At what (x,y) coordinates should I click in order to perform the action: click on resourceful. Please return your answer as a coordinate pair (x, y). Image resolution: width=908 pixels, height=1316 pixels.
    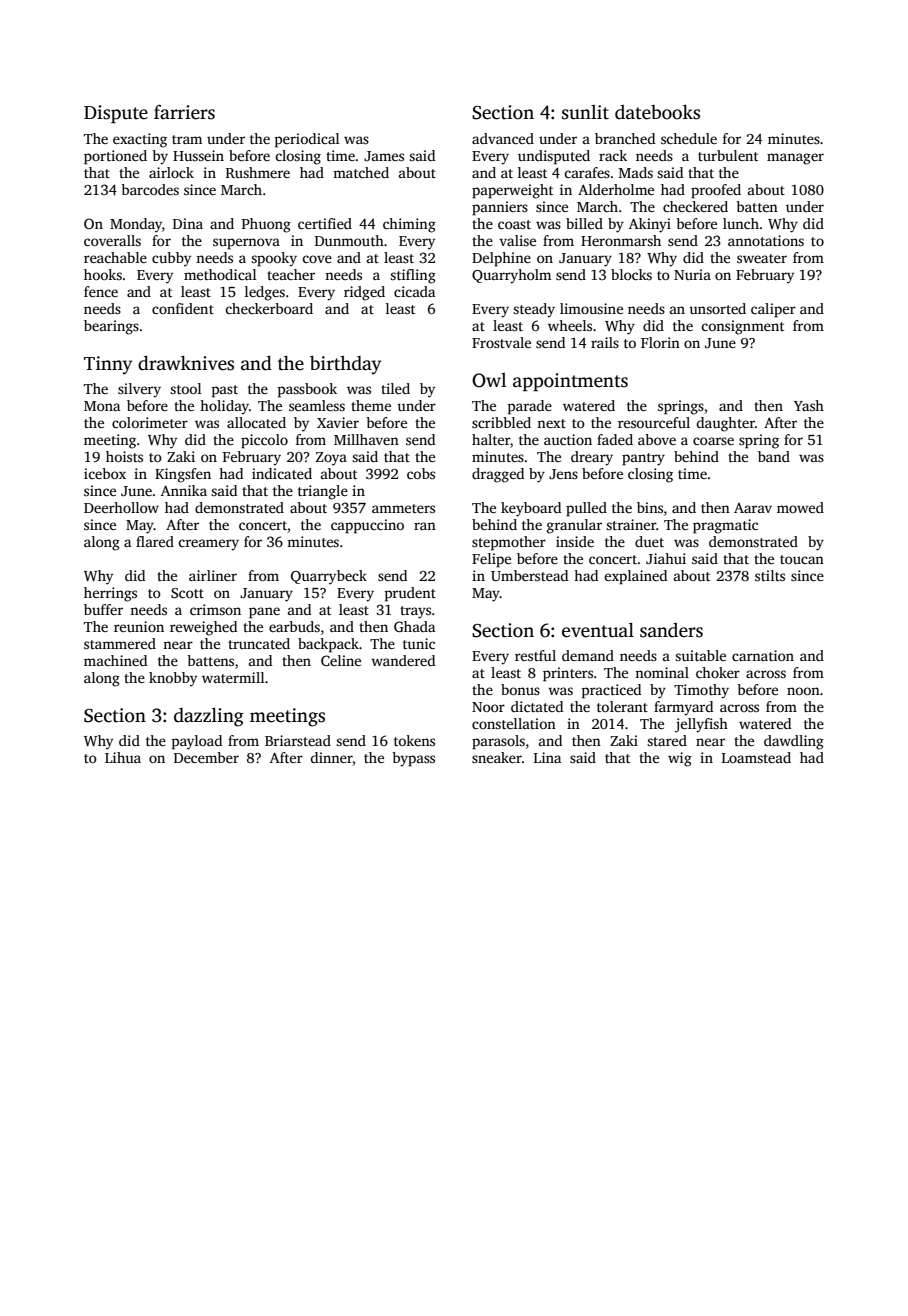
    Looking at the image, I should click on (654, 422).
